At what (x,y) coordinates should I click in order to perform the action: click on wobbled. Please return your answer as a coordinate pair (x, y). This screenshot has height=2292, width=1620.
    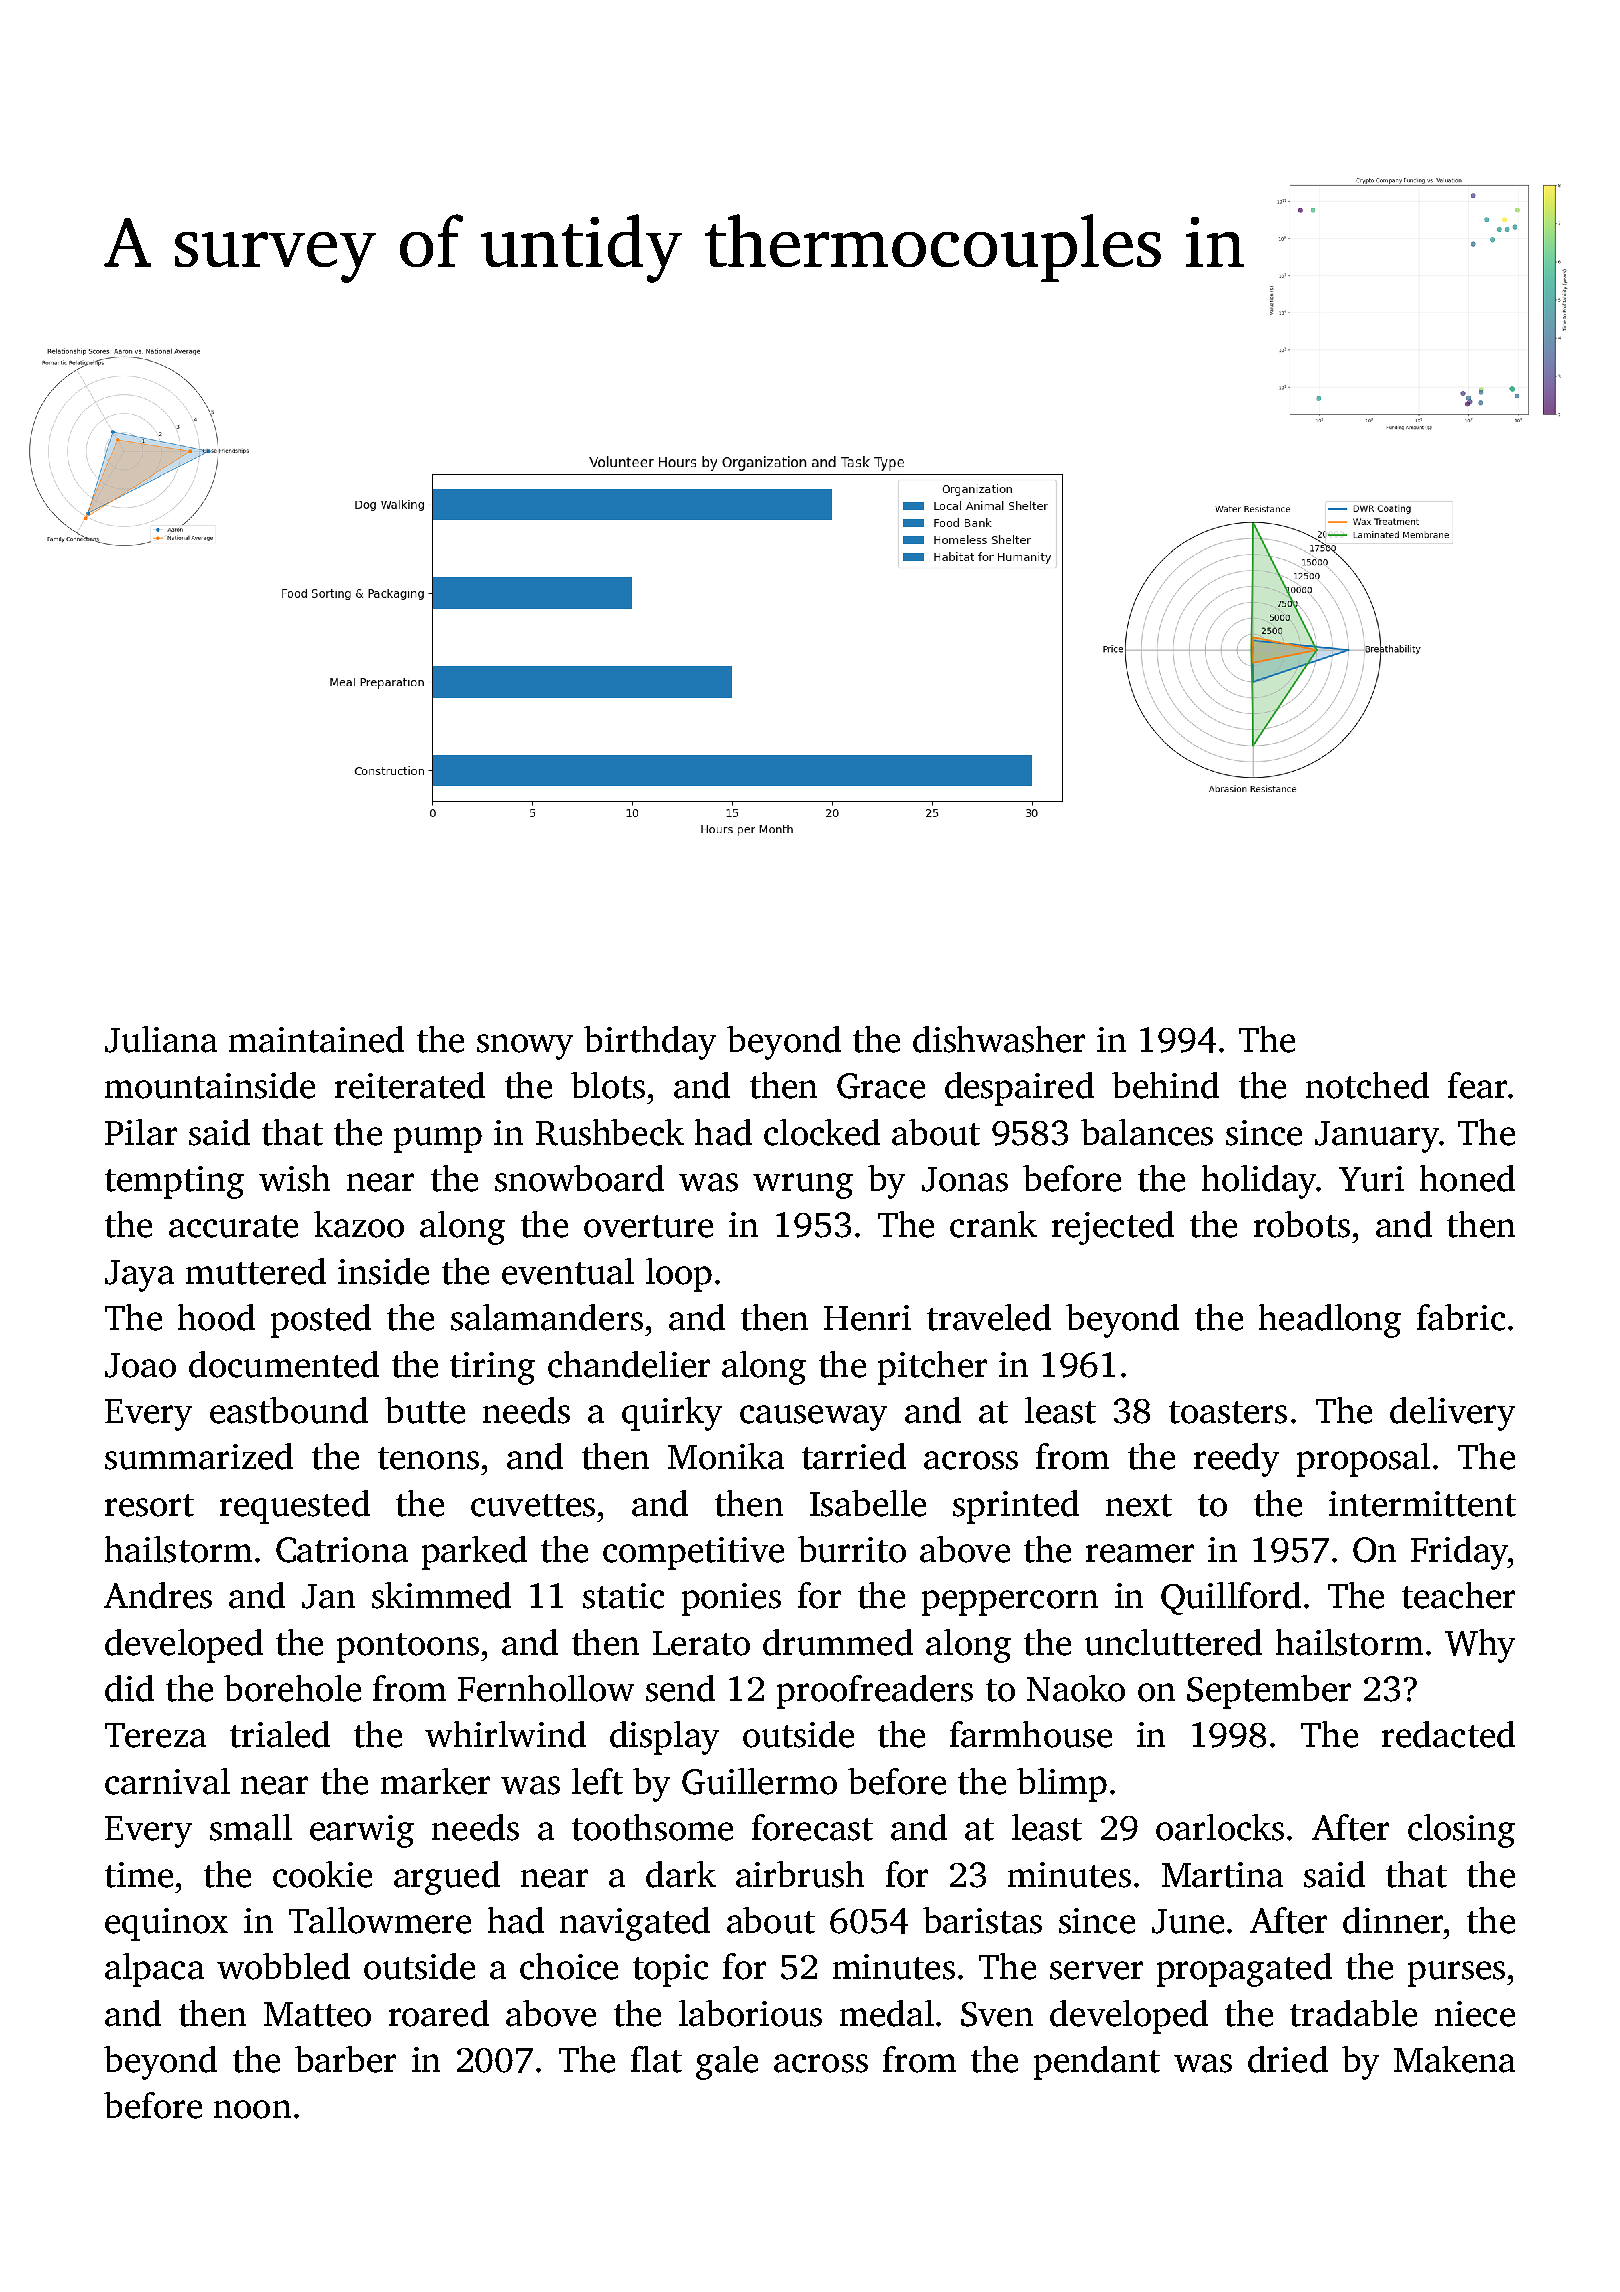
    Looking at the image, I should click on (283, 1966).
